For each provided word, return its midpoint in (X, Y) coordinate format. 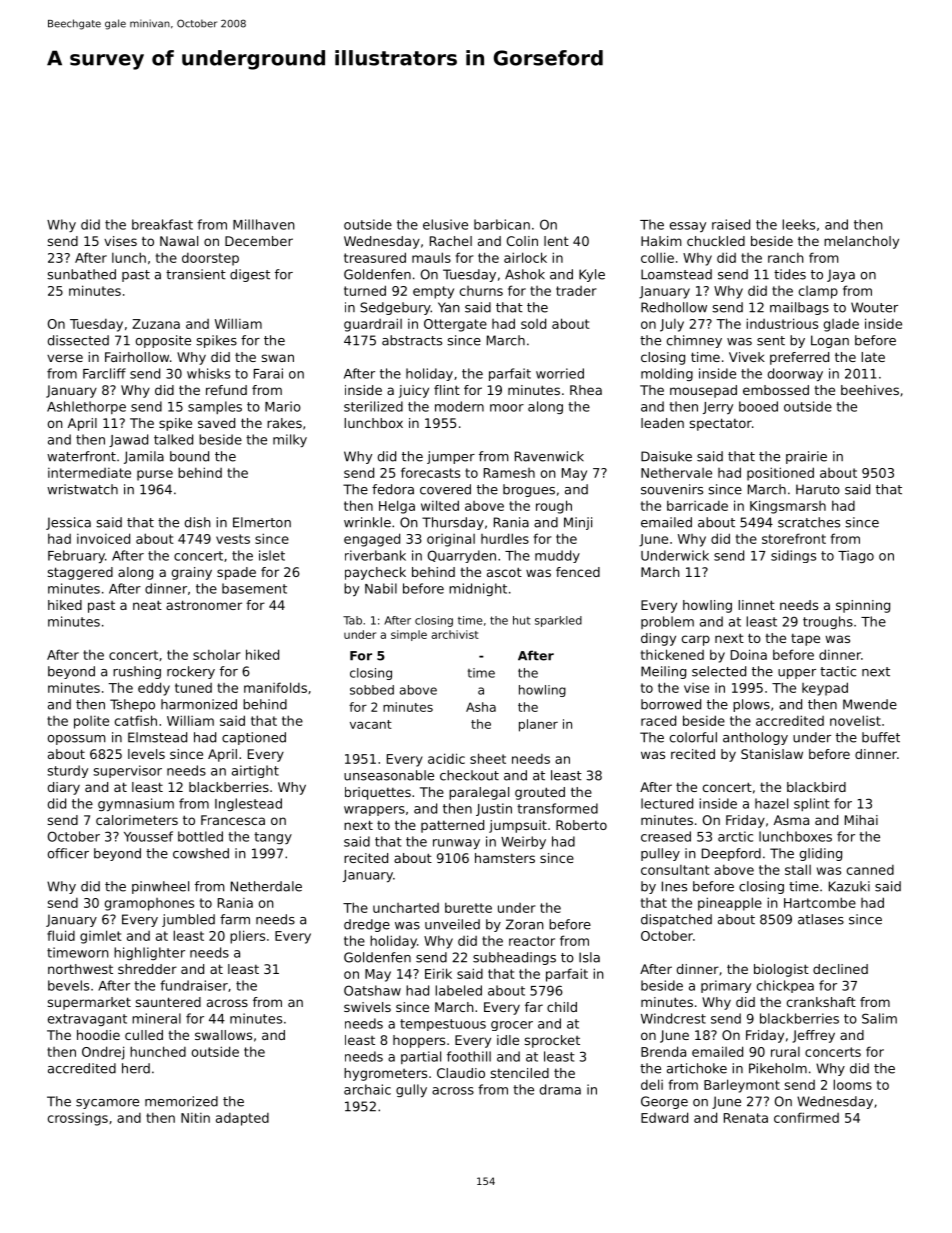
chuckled (716, 241)
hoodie (98, 1035)
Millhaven (264, 224)
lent (556, 241)
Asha (481, 707)
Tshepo (132, 705)
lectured (667, 803)
